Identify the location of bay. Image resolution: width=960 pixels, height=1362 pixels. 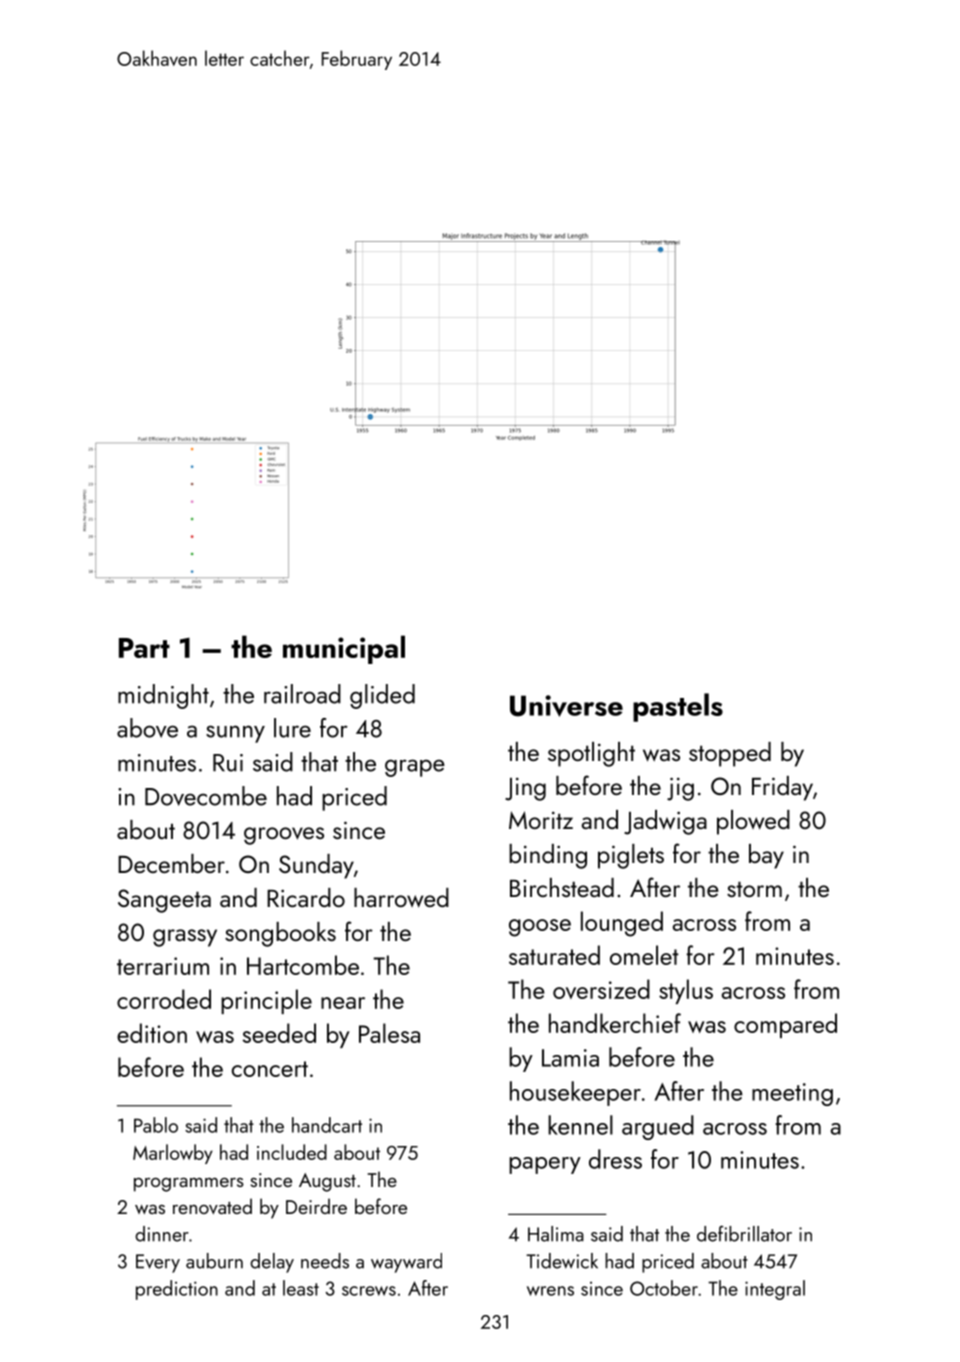
(766, 856).
